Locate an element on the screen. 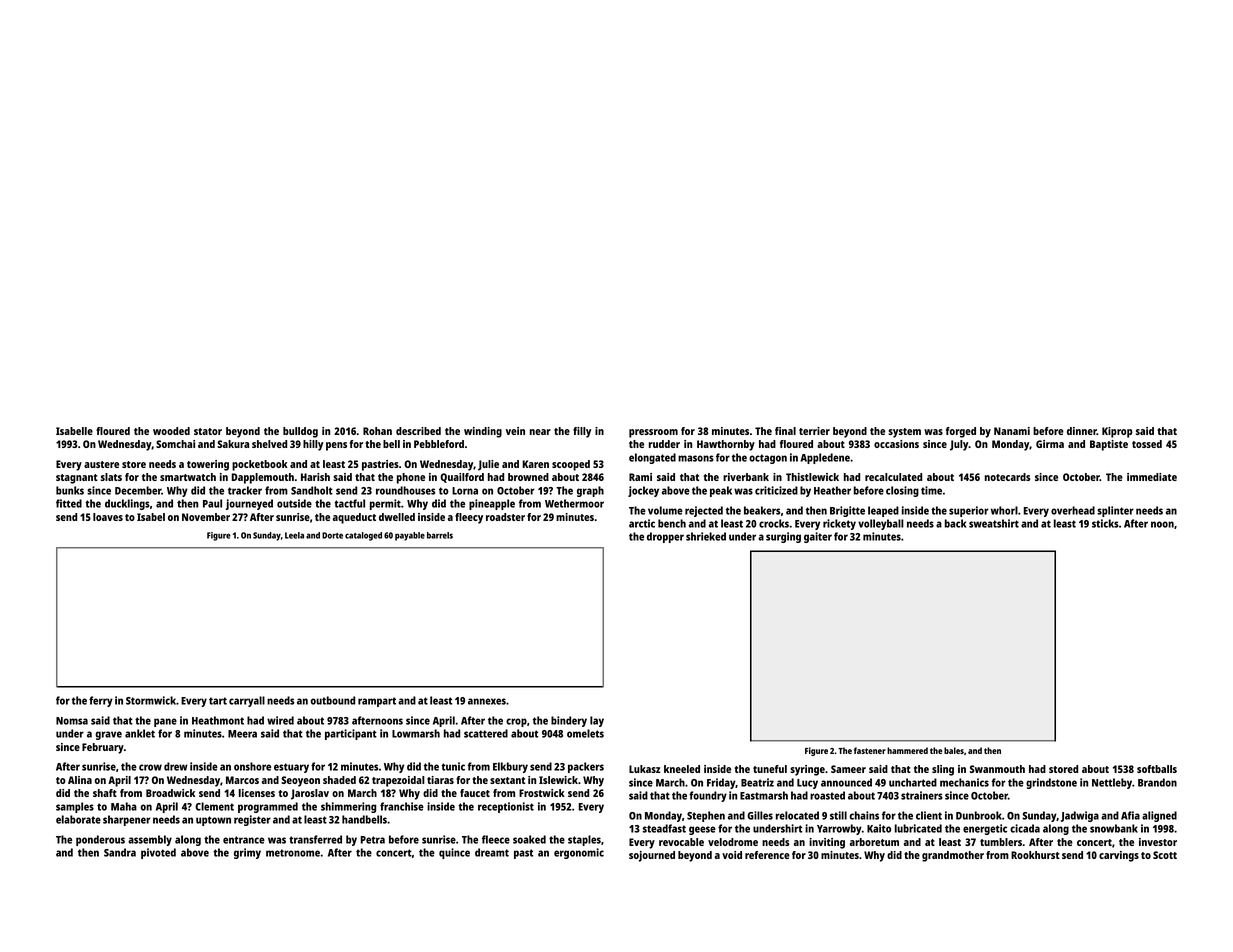 The width and height of the screenshot is (1233, 952). ergonomic is located at coordinates (579, 853).
